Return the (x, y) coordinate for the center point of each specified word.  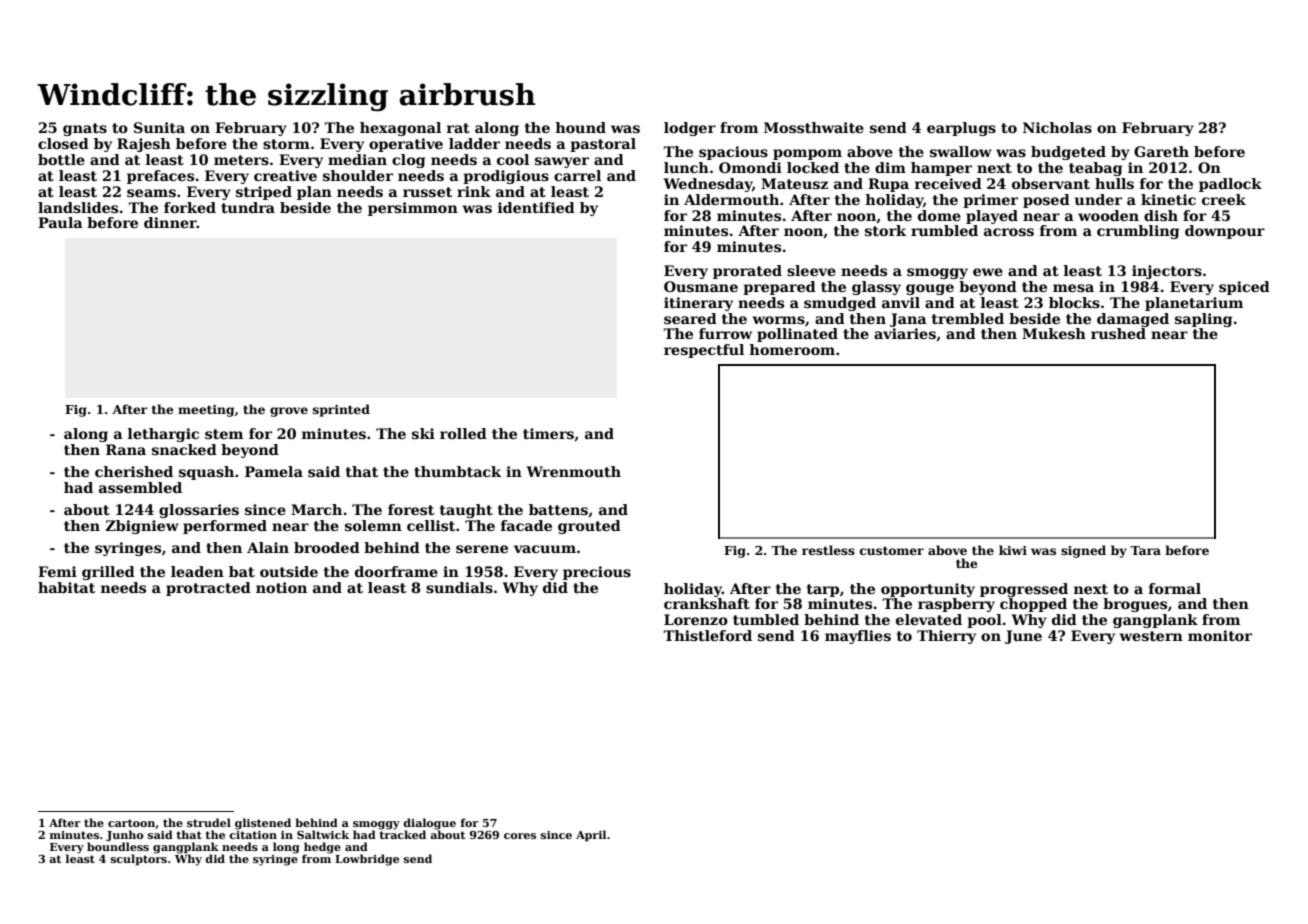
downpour (1225, 232)
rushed (1118, 333)
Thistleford (707, 635)
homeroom (792, 349)
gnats (85, 129)
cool (513, 159)
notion (281, 587)
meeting (206, 411)
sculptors (139, 860)
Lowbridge (367, 860)
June (1023, 637)
